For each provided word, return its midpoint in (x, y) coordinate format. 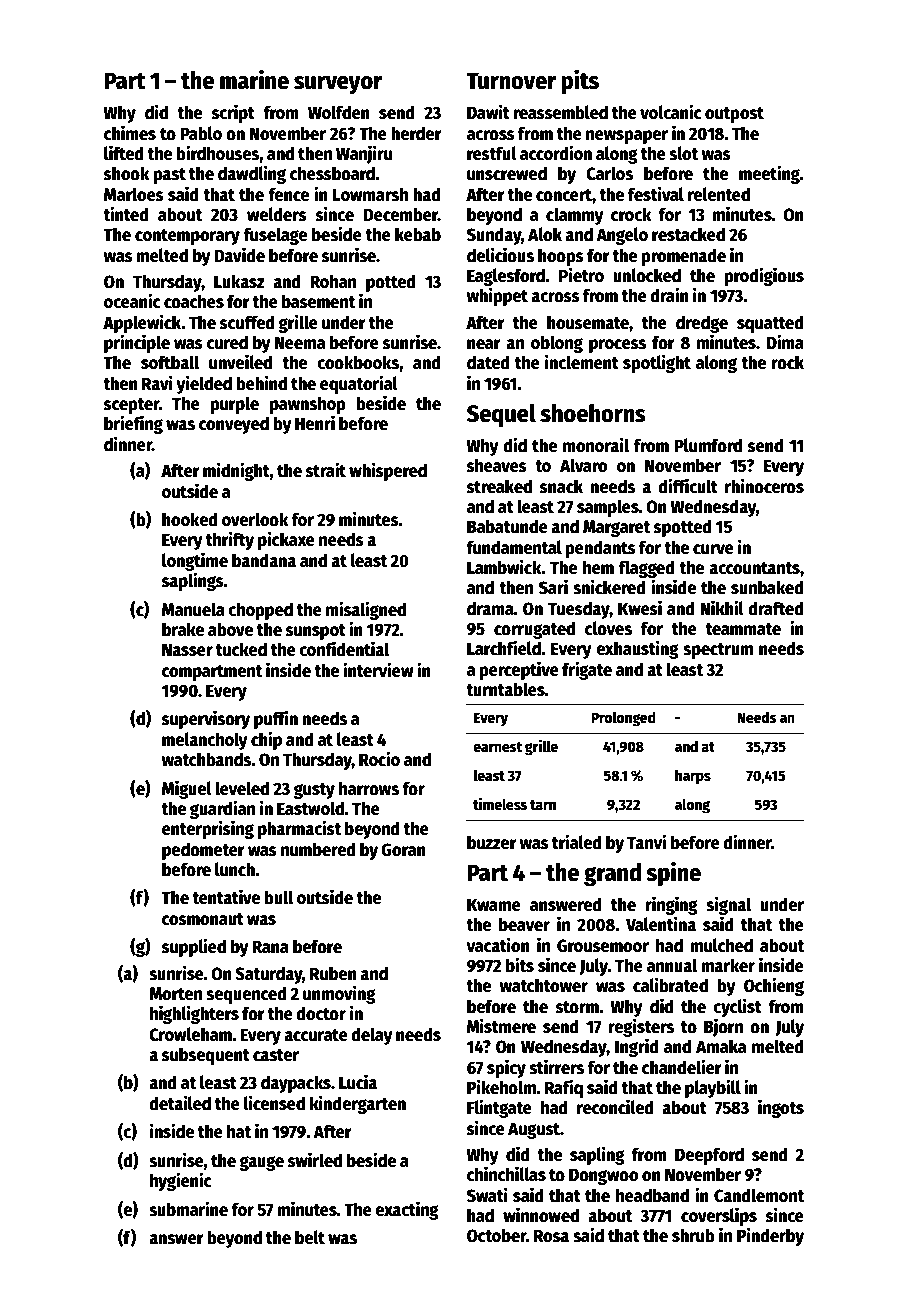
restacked (688, 234)
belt (310, 1237)
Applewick (142, 323)
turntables (505, 689)
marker (728, 965)
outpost (734, 115)
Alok (545, 234)
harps (693, 776)
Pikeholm (501, 1087)
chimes (130, 133)
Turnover (511, 81)
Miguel (187, 789)
